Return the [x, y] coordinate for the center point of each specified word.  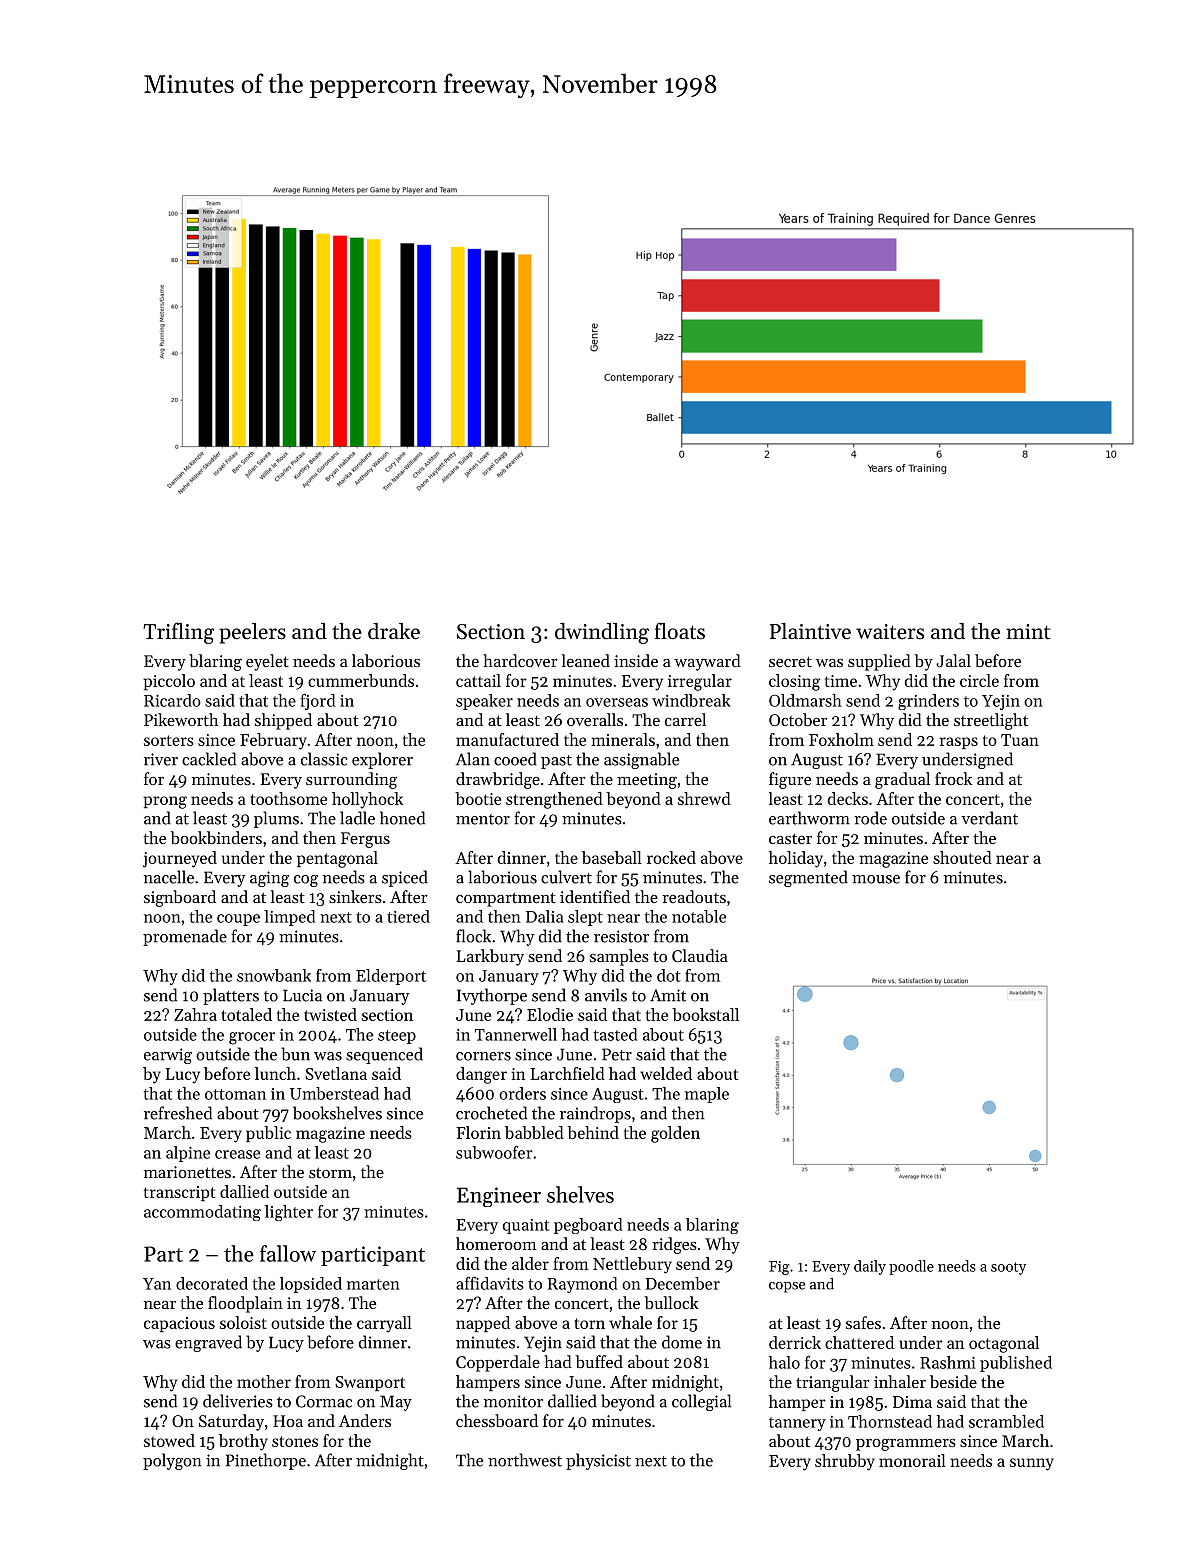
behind [593, 1132]
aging [269, 879]
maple [707, 1095]
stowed [169, 1440]
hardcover [520, 660]
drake [394, 631]
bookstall [705, 1014]
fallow [288, 1253]
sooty [1008, 1268]
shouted [962, 857]
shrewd [704, 798]
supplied [879, 662]
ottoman [235, 1094]
